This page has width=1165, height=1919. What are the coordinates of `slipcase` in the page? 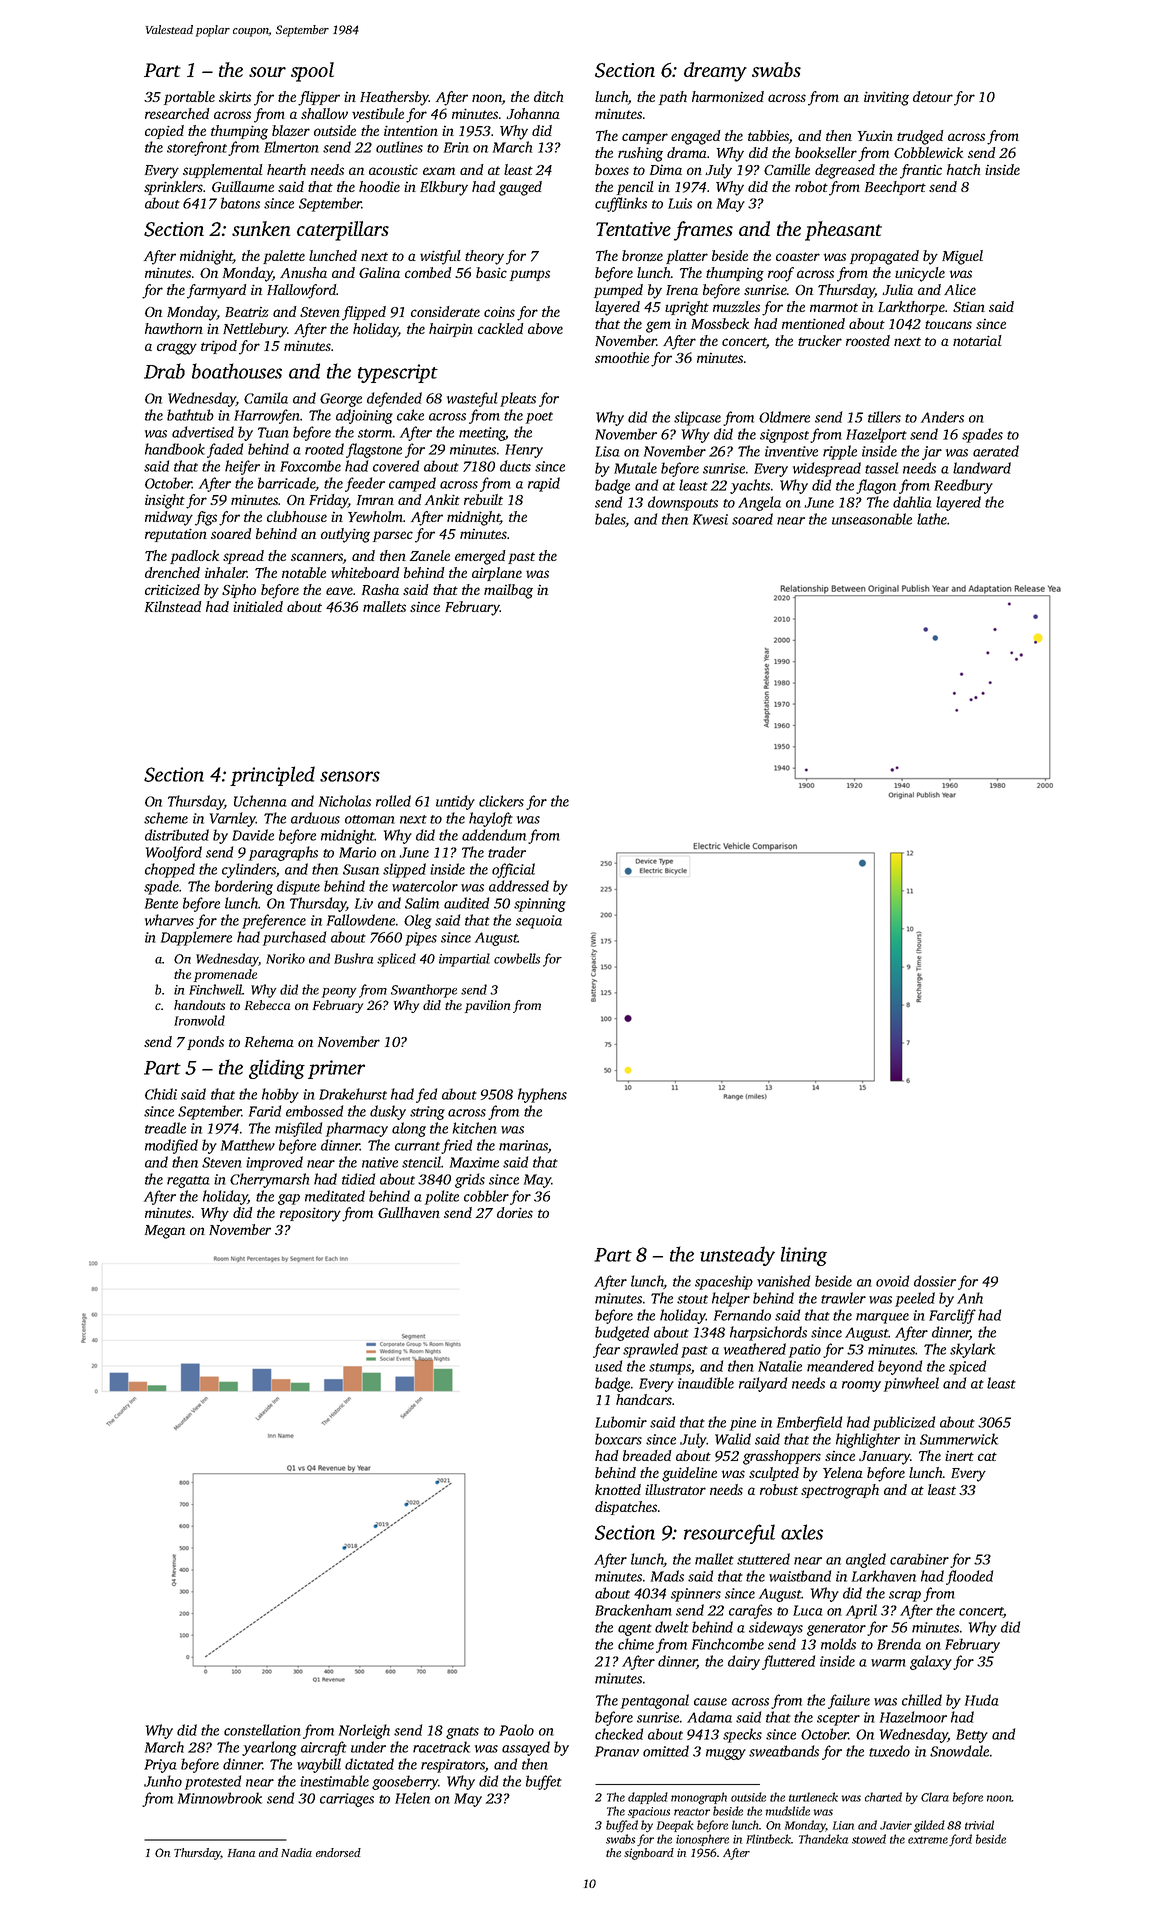 It's located at (697, 418).
